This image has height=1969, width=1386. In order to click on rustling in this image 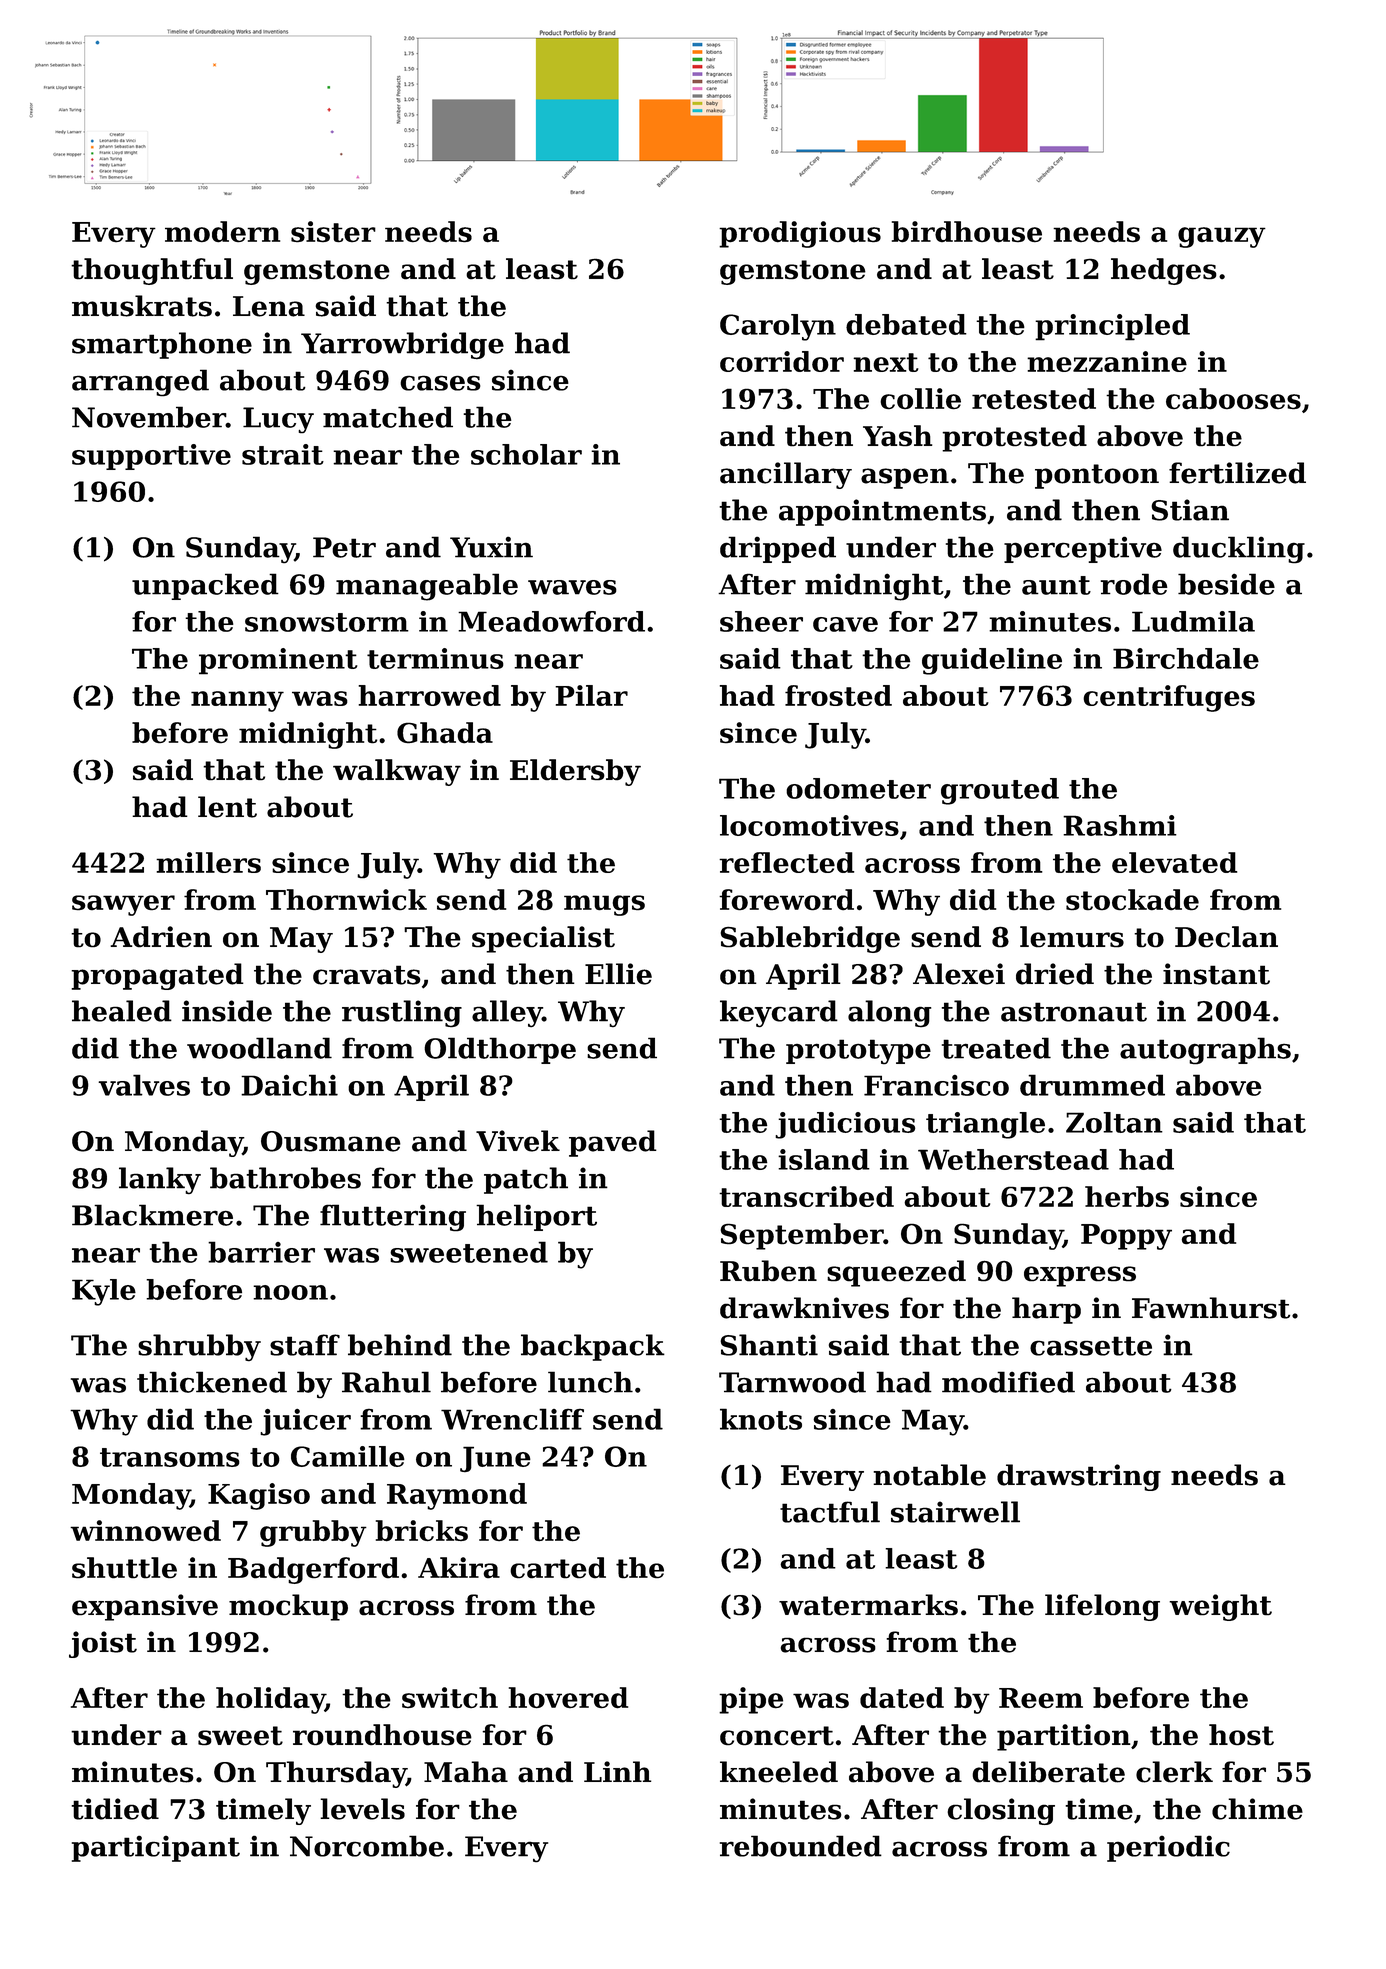, I will do `click(402, 1013)`.
